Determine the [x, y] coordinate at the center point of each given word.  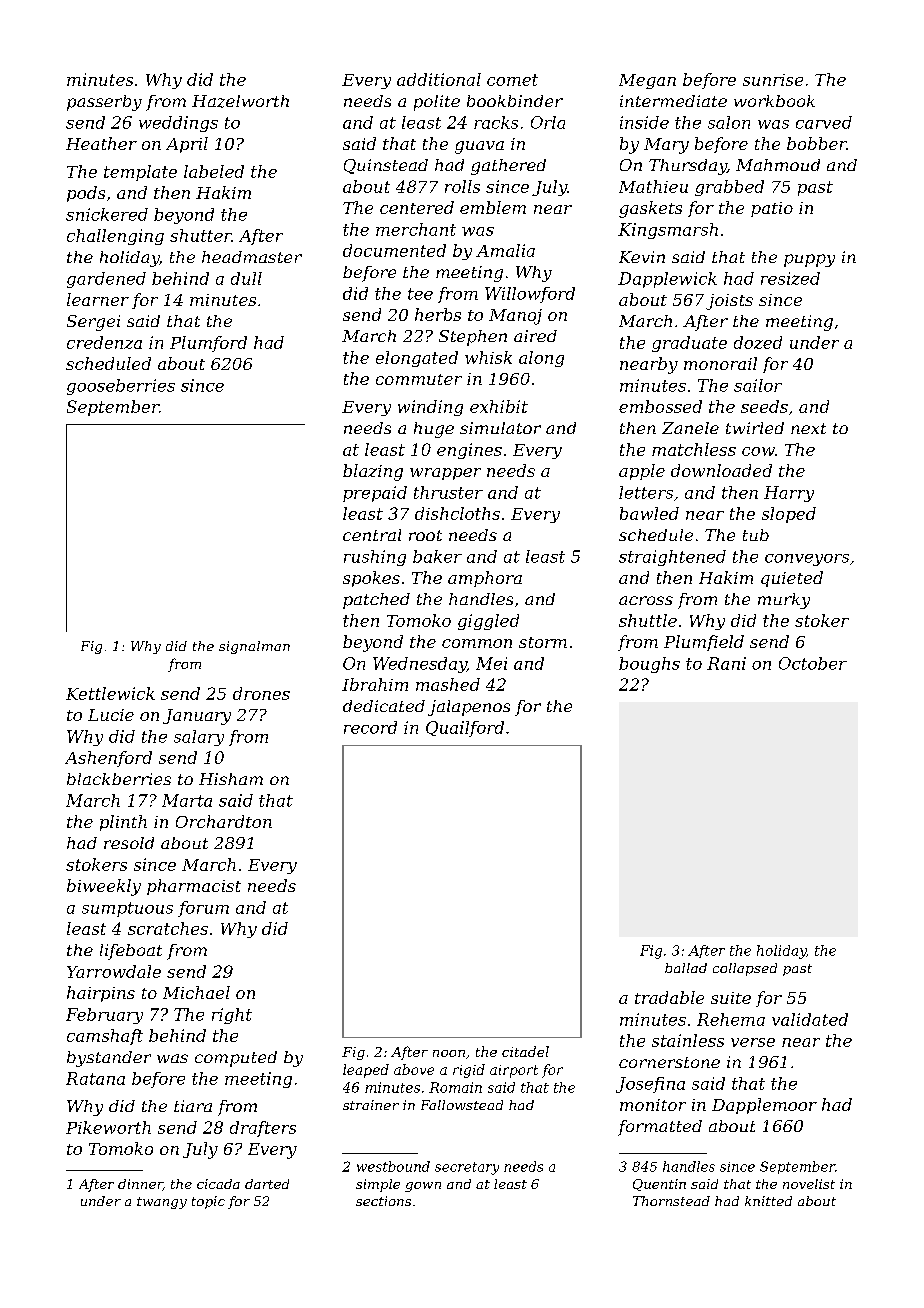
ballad [686, 968]
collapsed [745, 969]
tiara [193, 1106]
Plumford [208, 344]
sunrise [773, 80]
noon [449, 1053]
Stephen [473, 338]
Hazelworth [240, 101]
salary [199, 738]
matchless [694, 449]
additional [439, 79]
